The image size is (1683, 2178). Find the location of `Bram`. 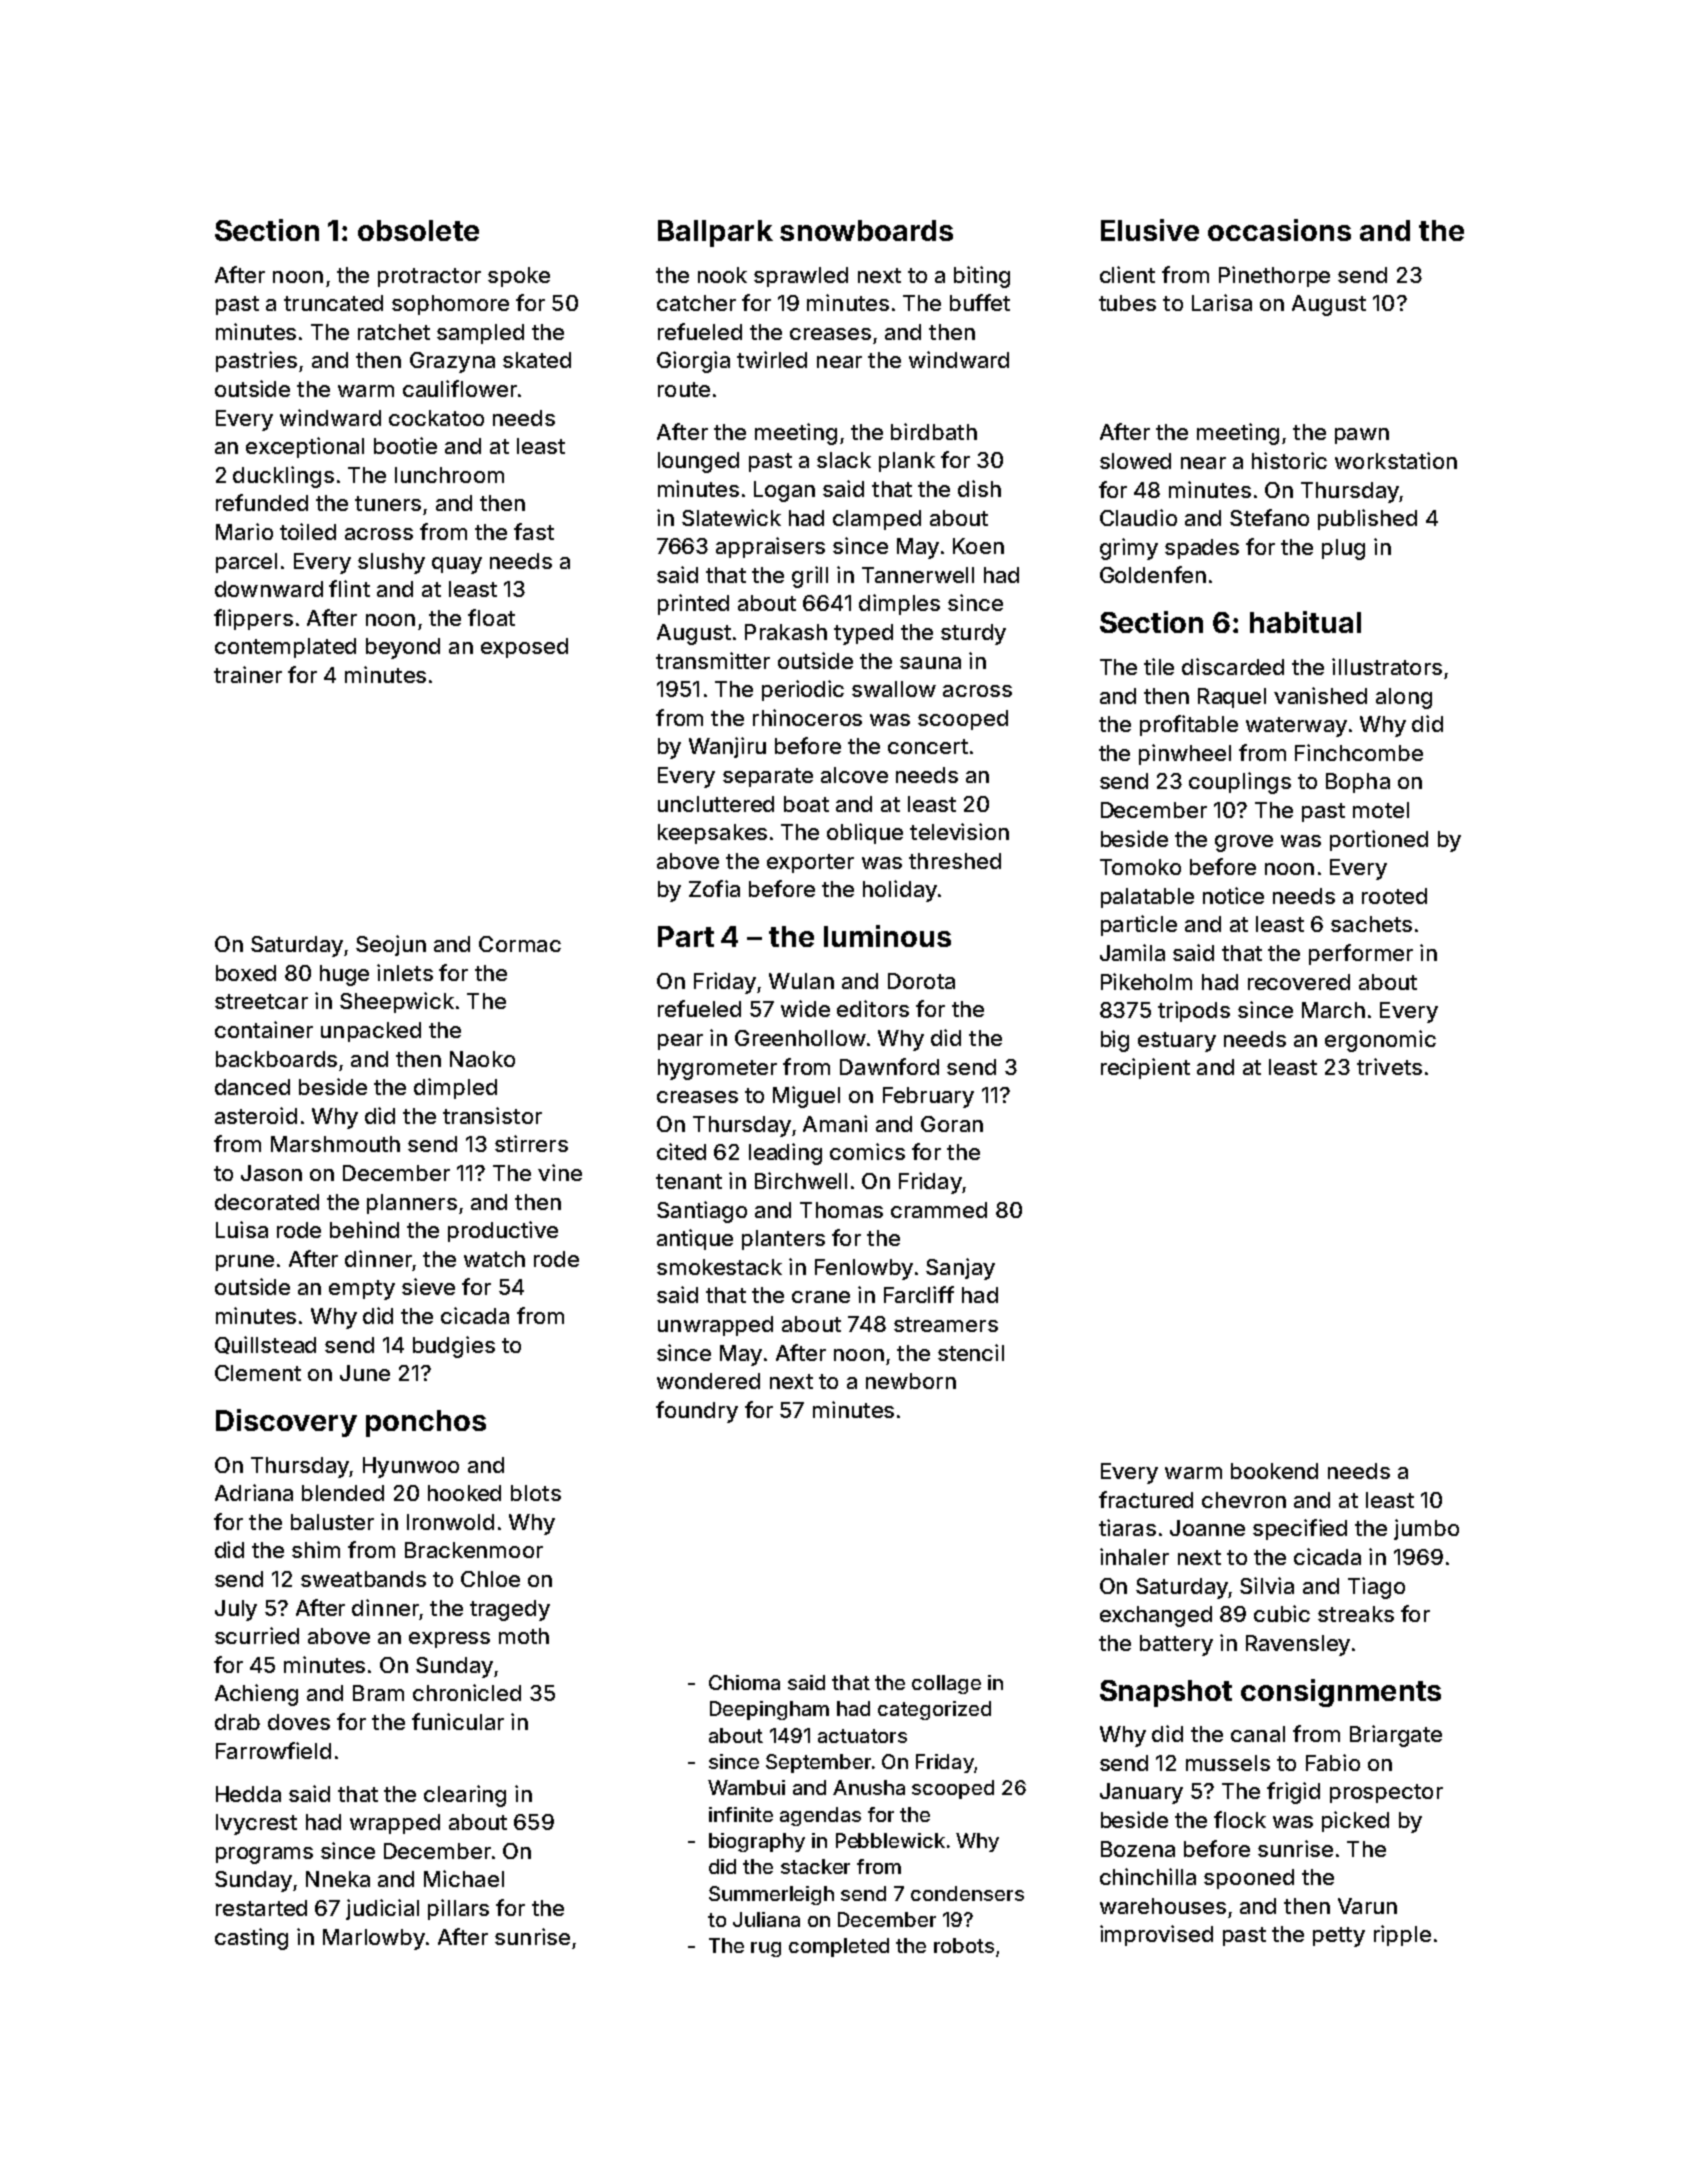

Bram is located at coordinates (378, 1693).
